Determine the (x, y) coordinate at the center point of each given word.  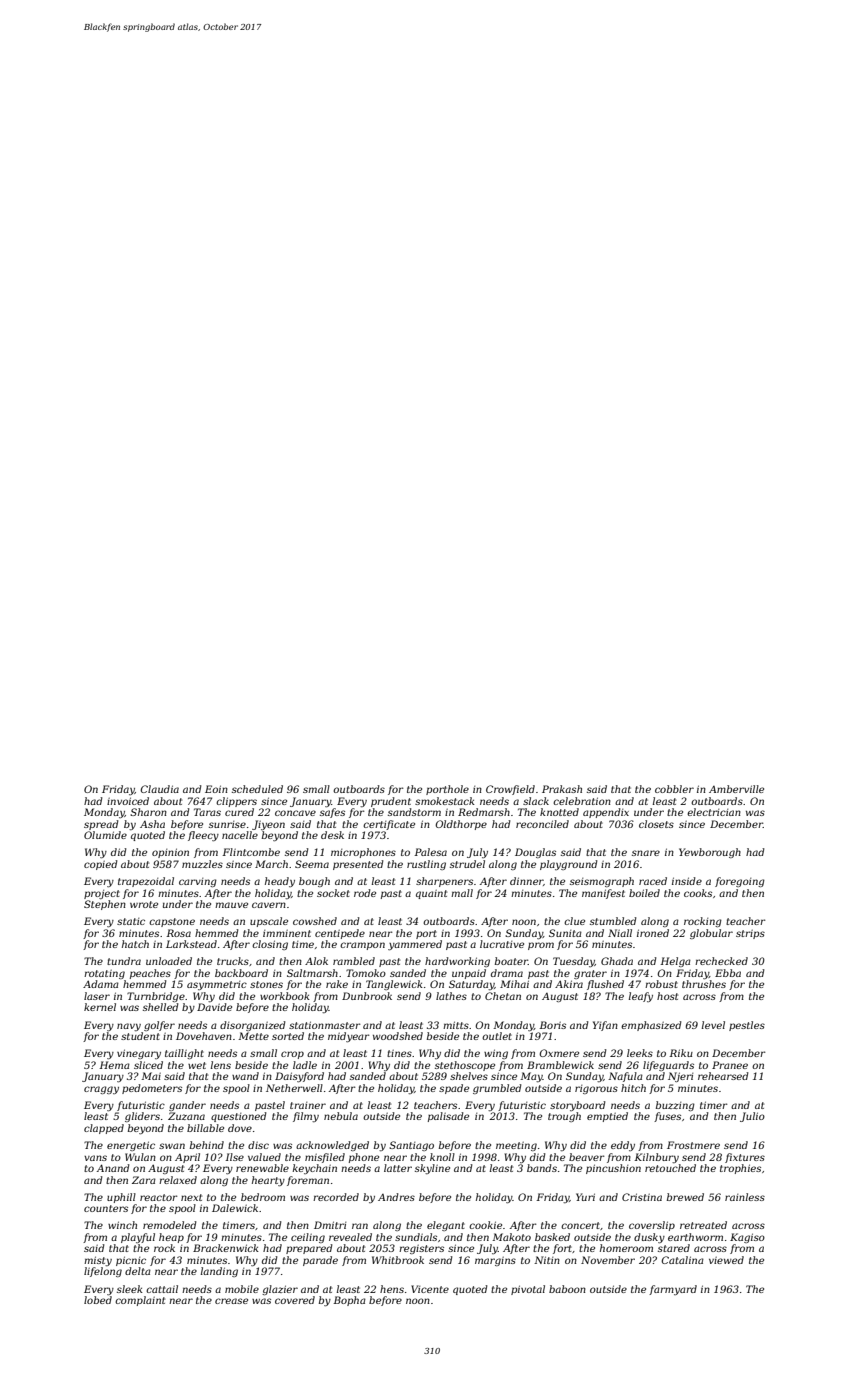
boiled (644, 893)
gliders (142, 1117)
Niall (620, 933)
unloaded (169, 961)
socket (333, 893)
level (713, 1025)
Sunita (565, 933)
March (271, 864)
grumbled (497, 1089)
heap (171, 1238)
